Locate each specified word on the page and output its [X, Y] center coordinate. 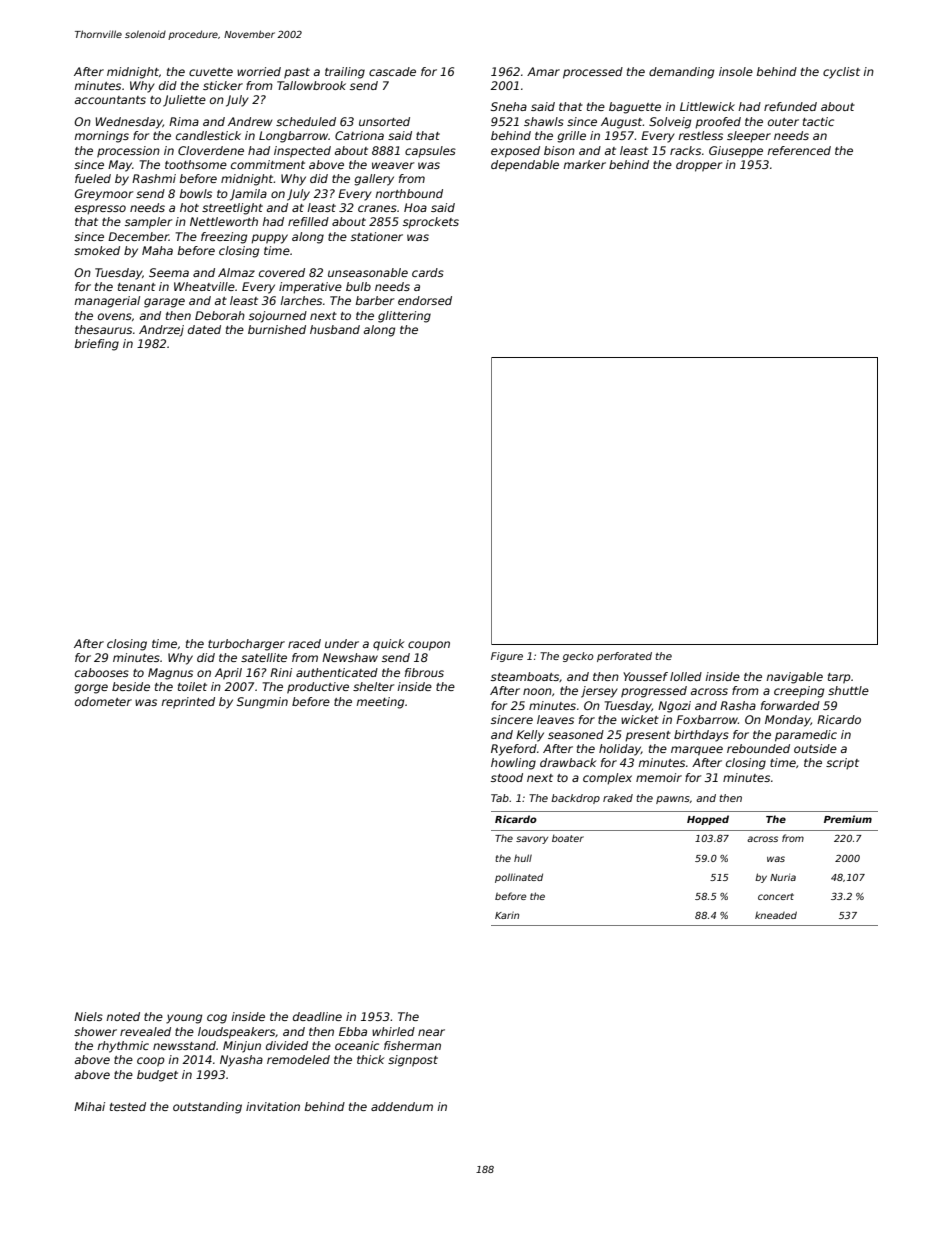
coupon [429, 646]
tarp [839, 678]
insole [736, 71]
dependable [525, 166]
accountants [110, 100]
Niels [88, 1016]
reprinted [188, 703]
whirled [393, 1031]
